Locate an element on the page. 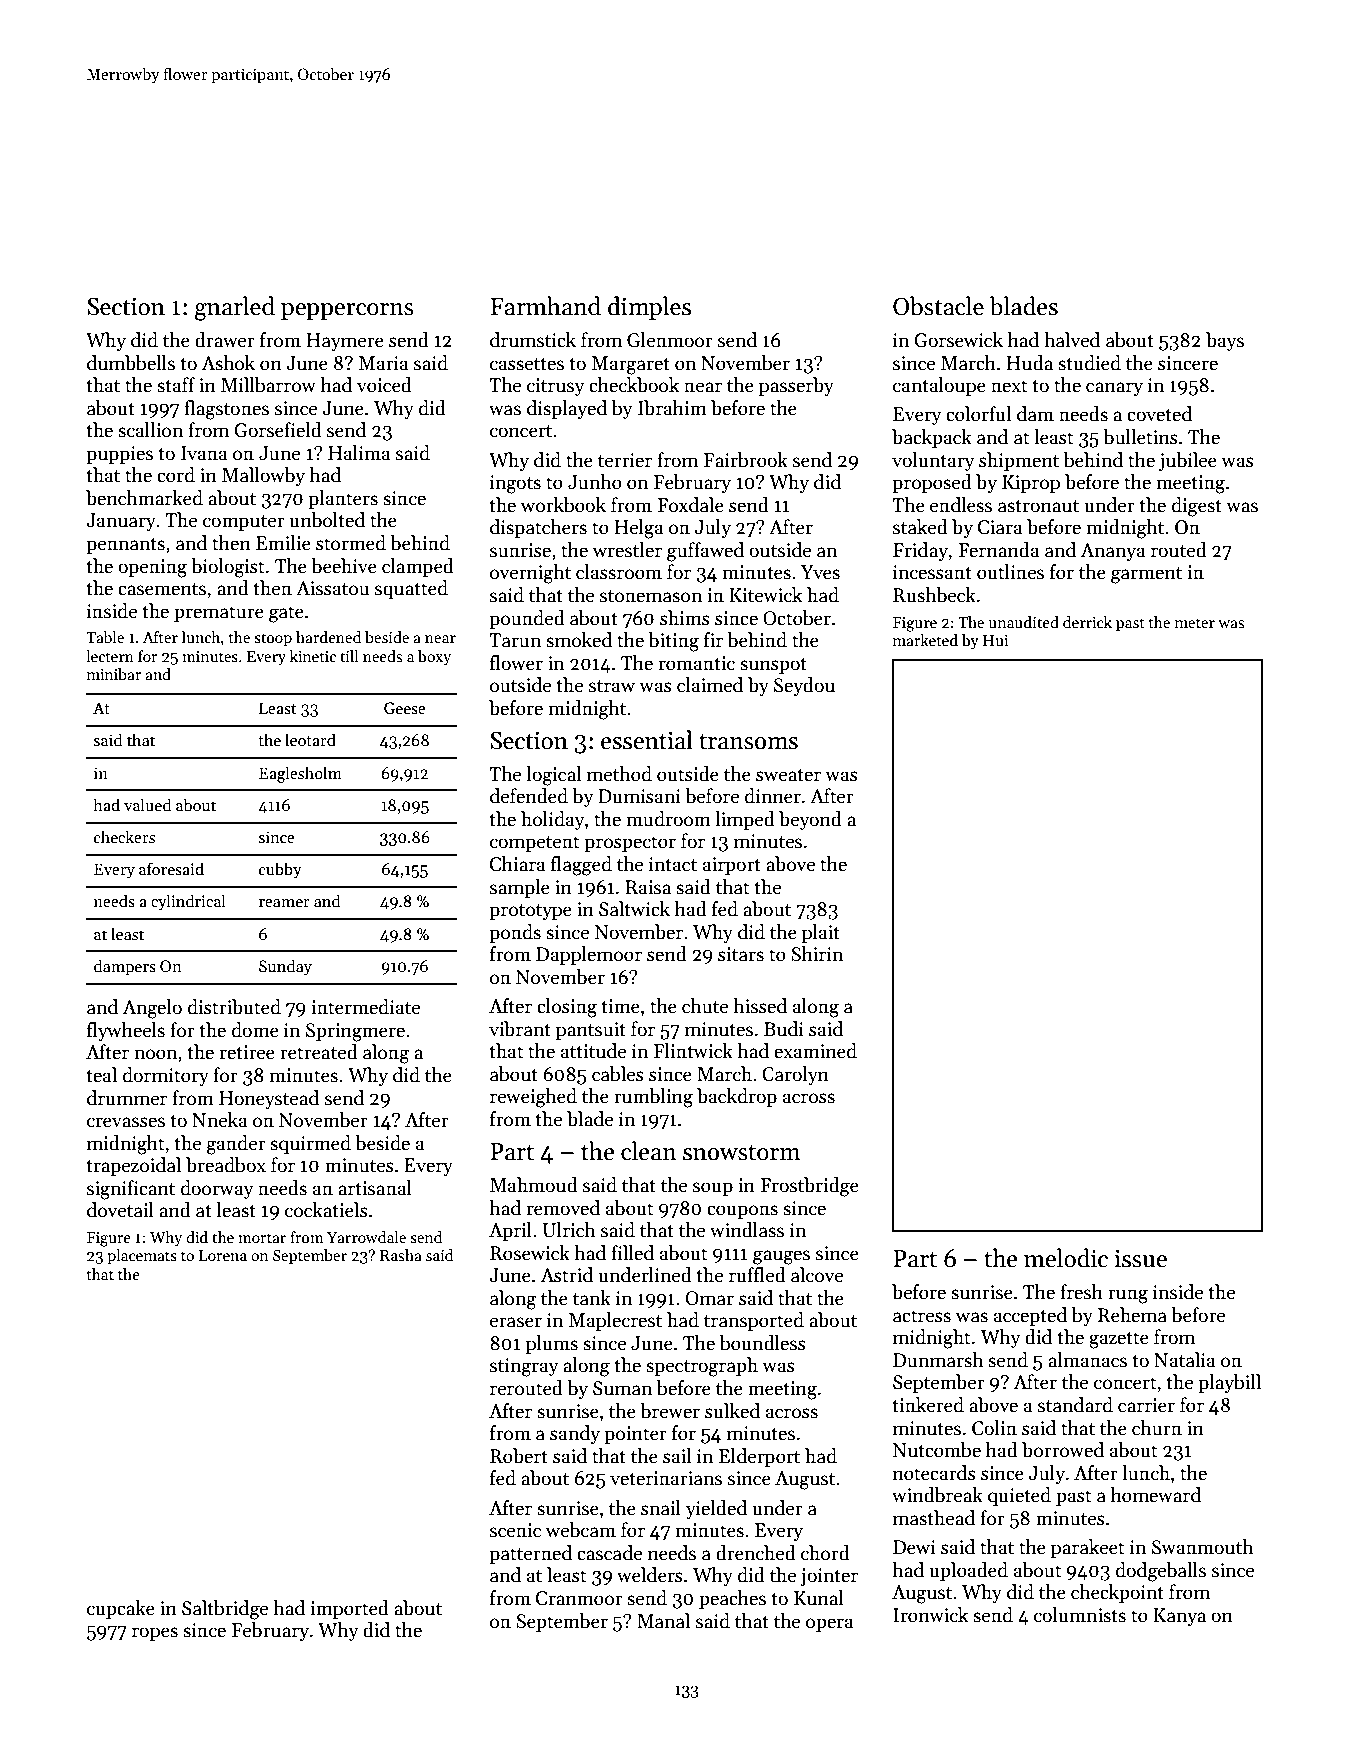 The image size is (1349, 1746). windlass is located at coordinates (747, 1230).
